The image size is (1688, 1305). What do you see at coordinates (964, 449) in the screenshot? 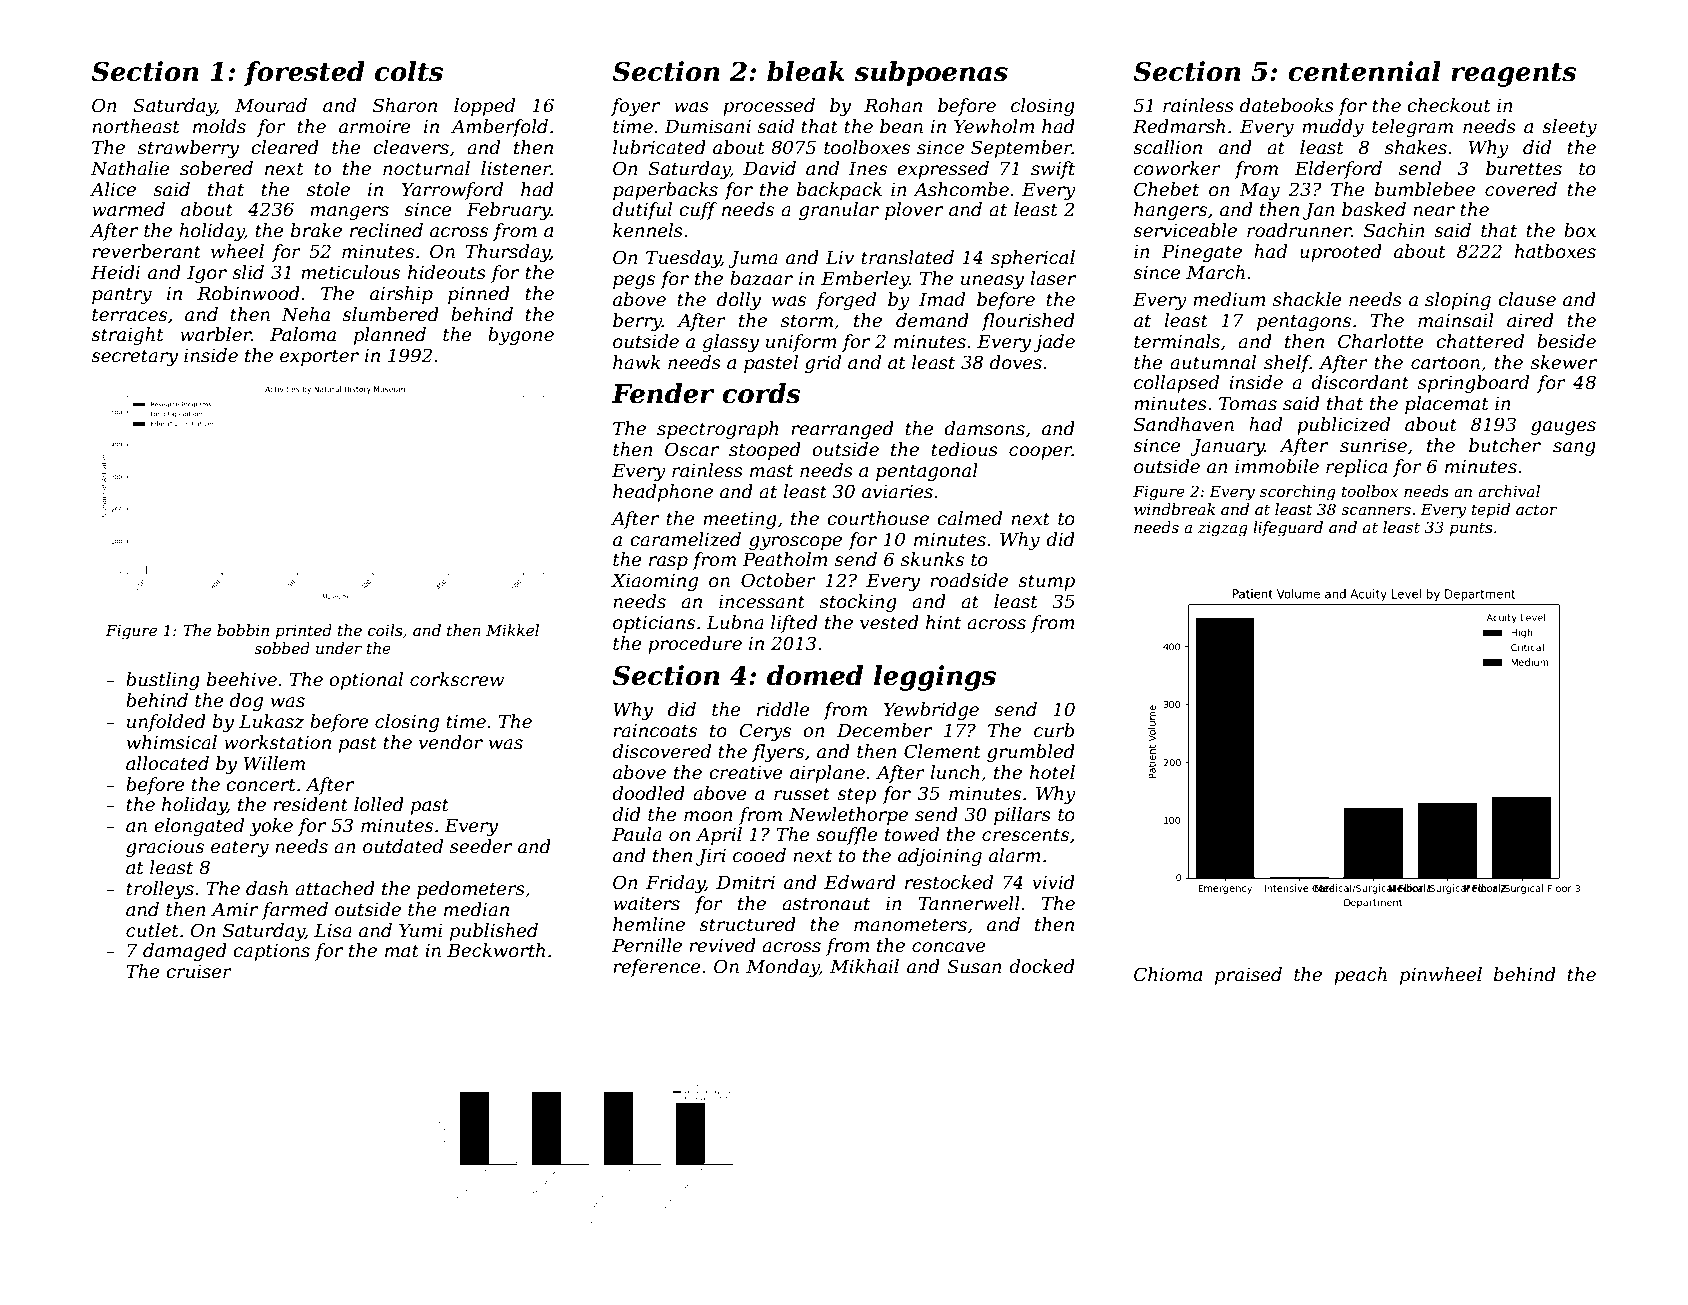
I see `tedious` at bounding box center [964, 449].
